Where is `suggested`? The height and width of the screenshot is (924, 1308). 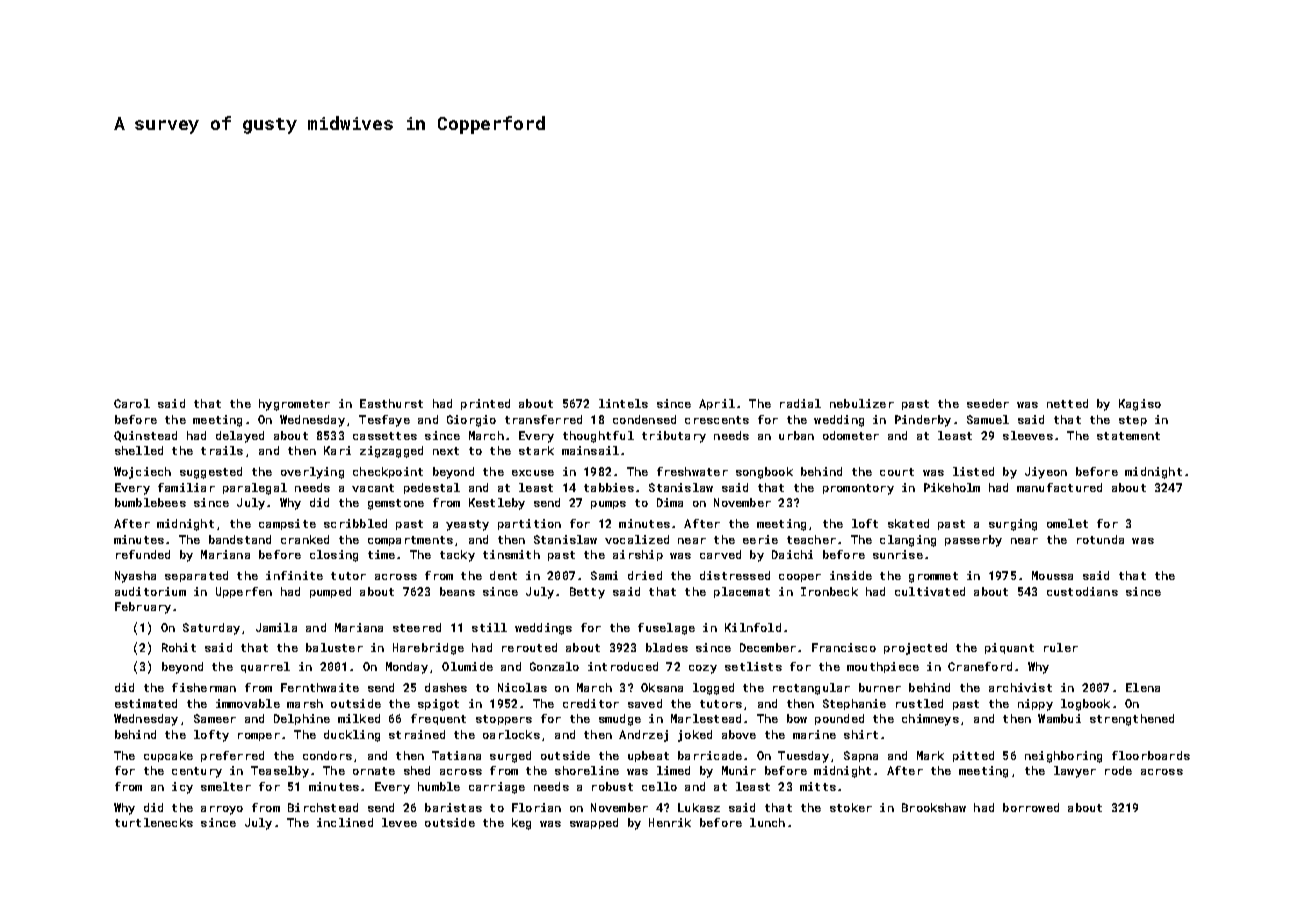 suggested is located at coordinates (211, 473).
